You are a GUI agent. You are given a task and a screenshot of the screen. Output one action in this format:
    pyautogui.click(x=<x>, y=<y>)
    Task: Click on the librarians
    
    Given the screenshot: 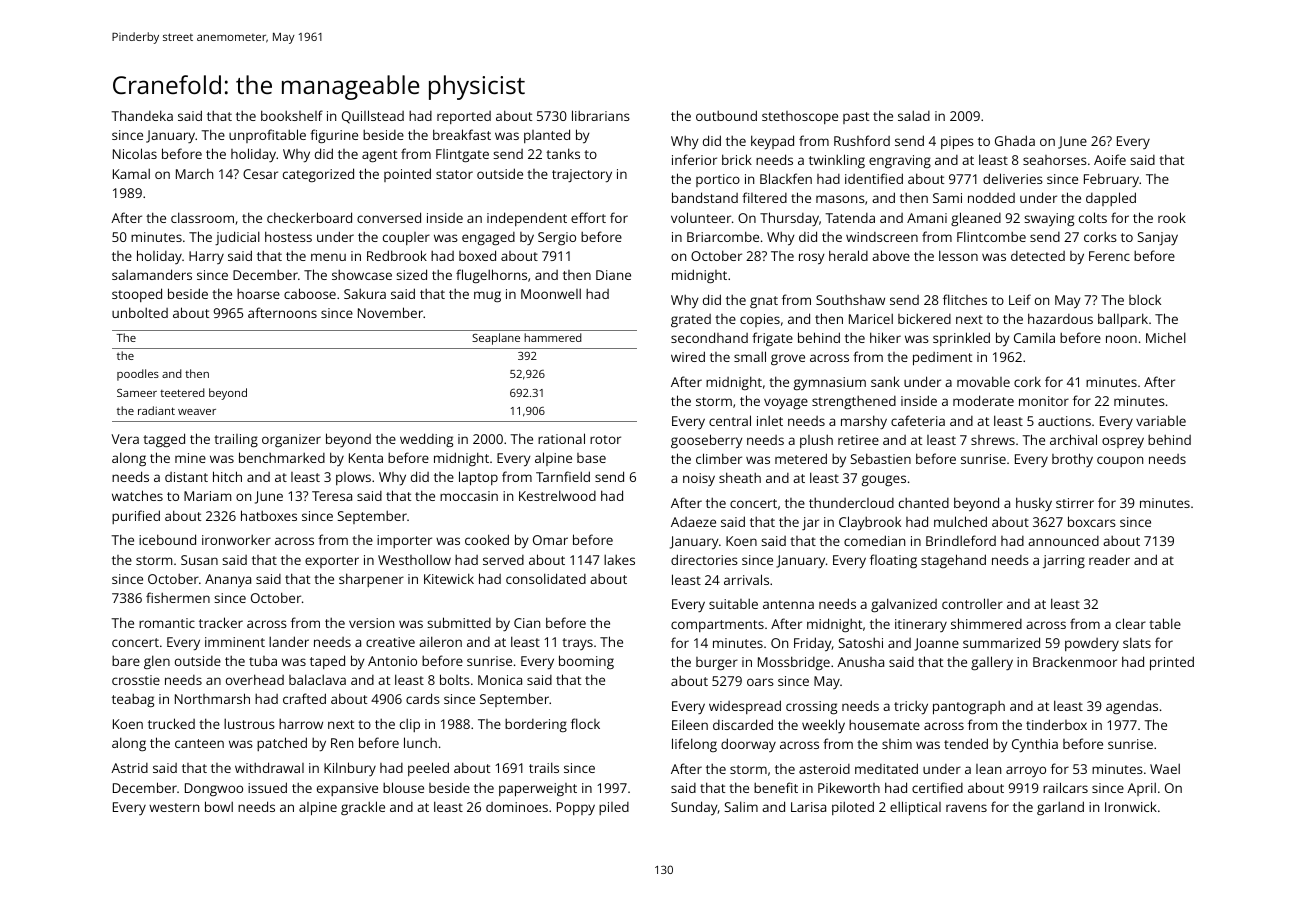 What is the action you would take?
    pyautogui.click(x=601, y=115)
